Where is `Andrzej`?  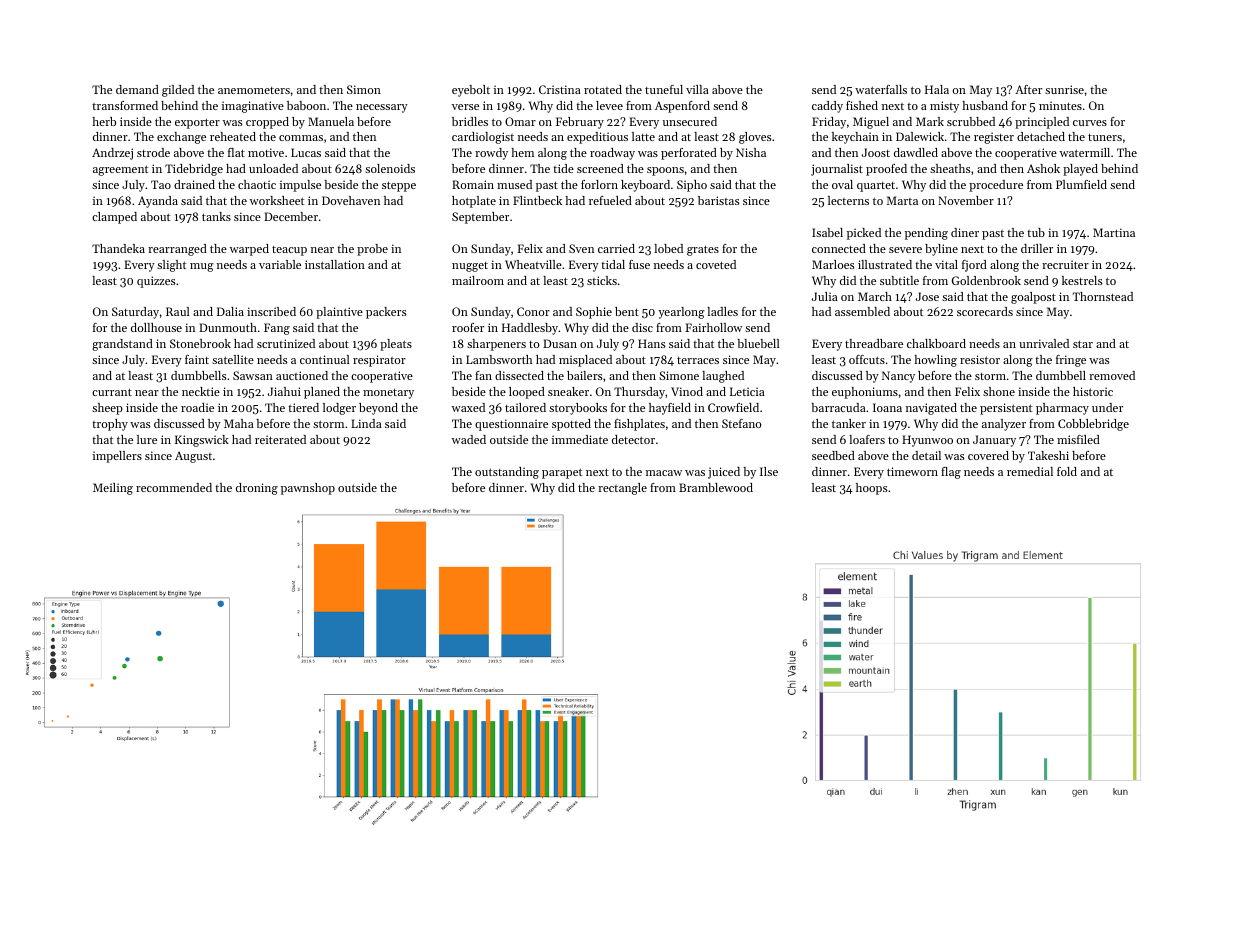 Andrzej is located at coordinates (112, 154).
